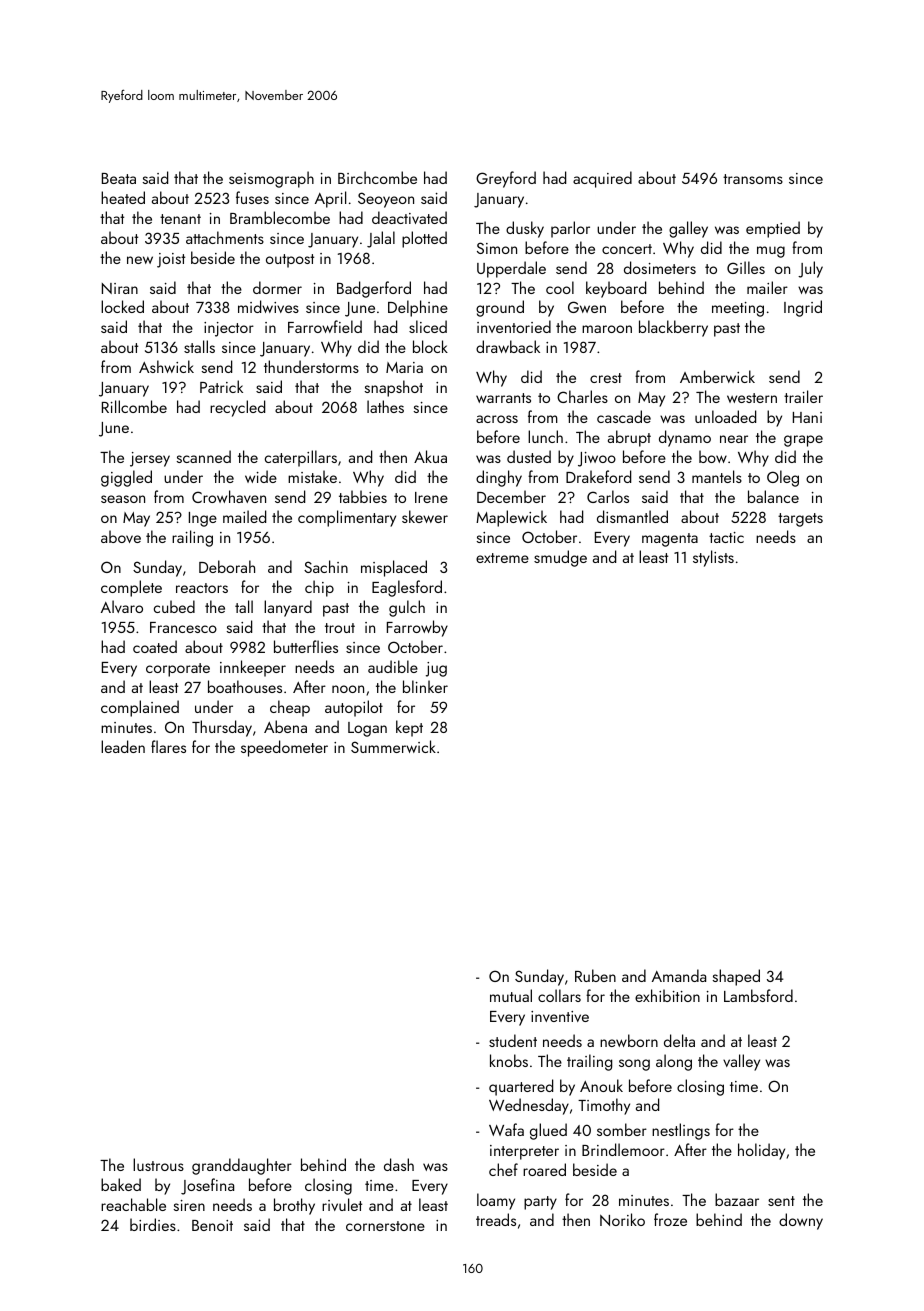 This screenshot has width=924, height=1311. I want to click on butterflies, so click(306, 646).
